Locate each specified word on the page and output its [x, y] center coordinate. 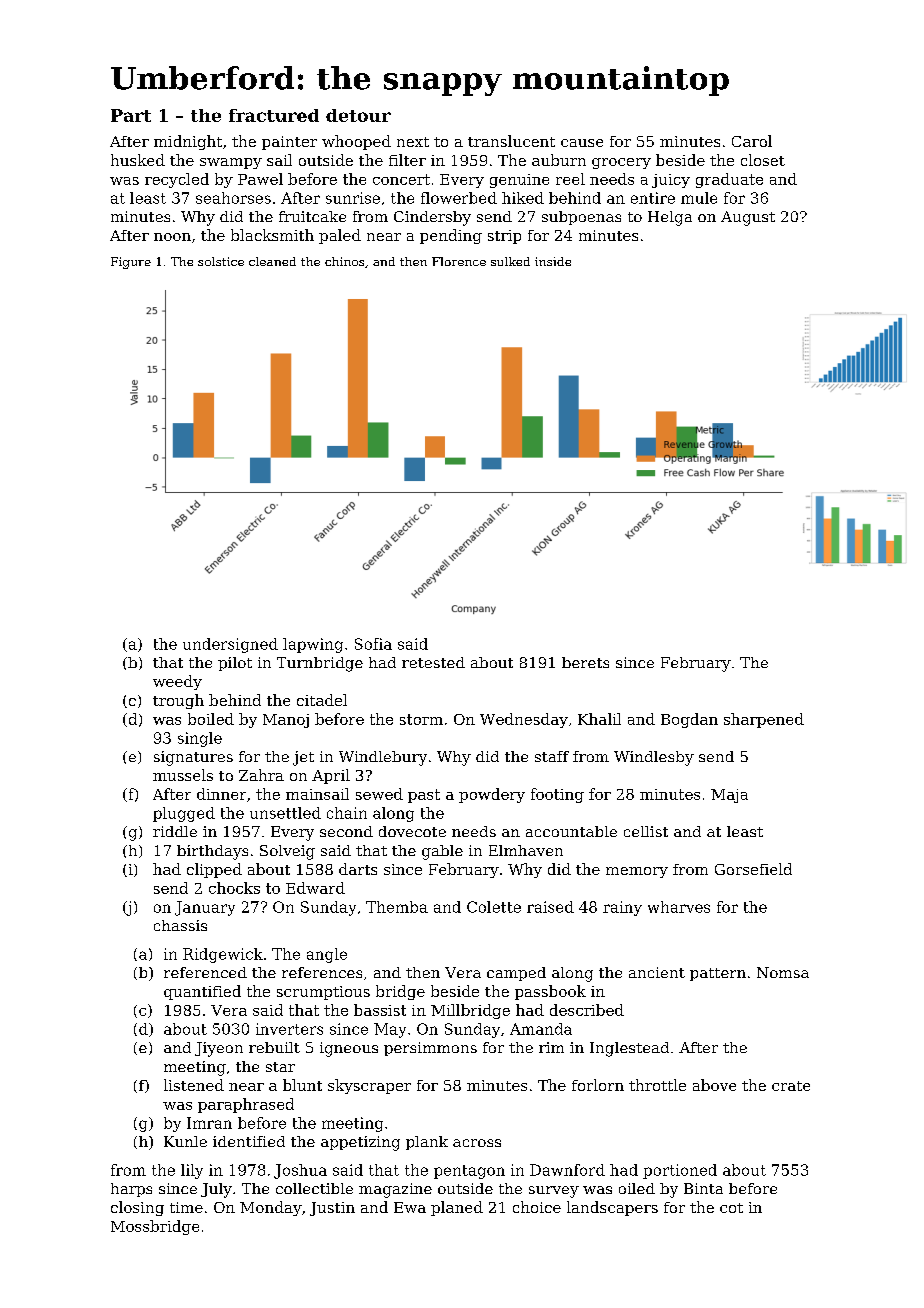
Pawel [260, 179]
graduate [729, 180]
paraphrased [246, 1105]
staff [552, 756]
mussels [183, 775]
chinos [344, 261]
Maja [729, 796]
